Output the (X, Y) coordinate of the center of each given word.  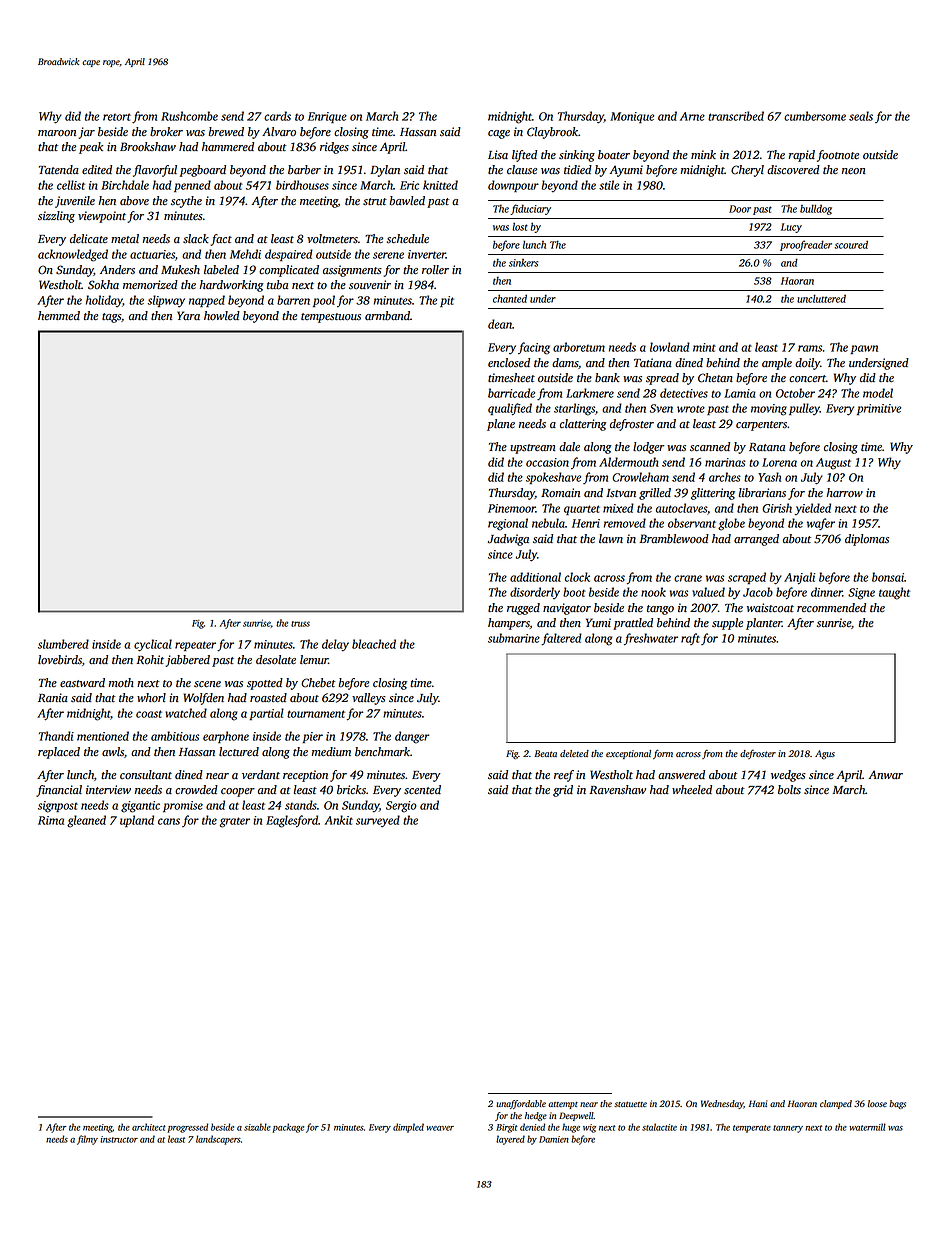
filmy (87, 1140)
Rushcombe (189, 116)
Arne (692, 116)
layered (510, 1140)
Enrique (327, 117)
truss (300, 624)
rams (810, 348)
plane (501, 425)
